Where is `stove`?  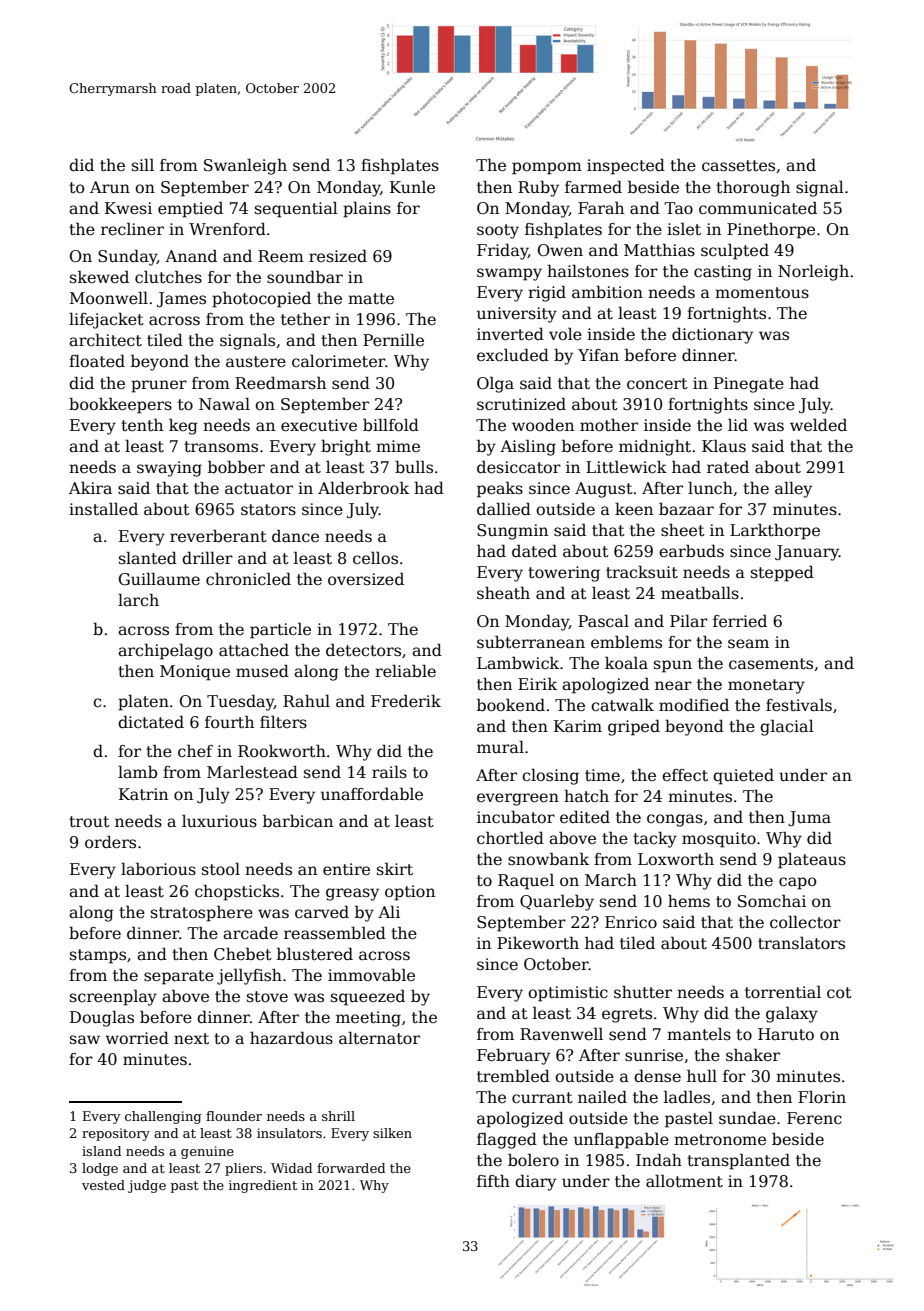
stove is located at coordinates (267, 997).
